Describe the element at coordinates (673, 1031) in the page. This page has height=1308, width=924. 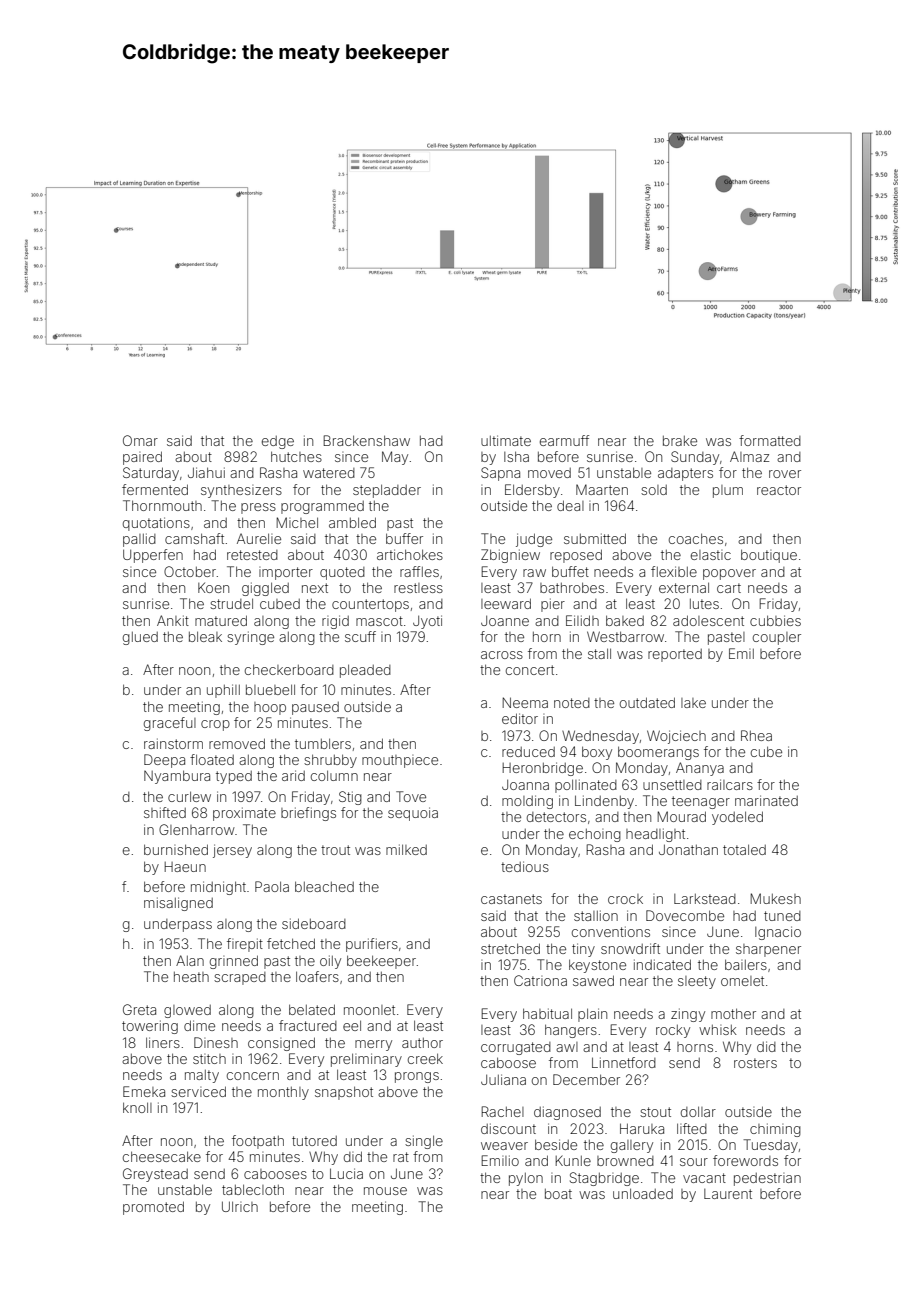
I see `rocky` at that location.
